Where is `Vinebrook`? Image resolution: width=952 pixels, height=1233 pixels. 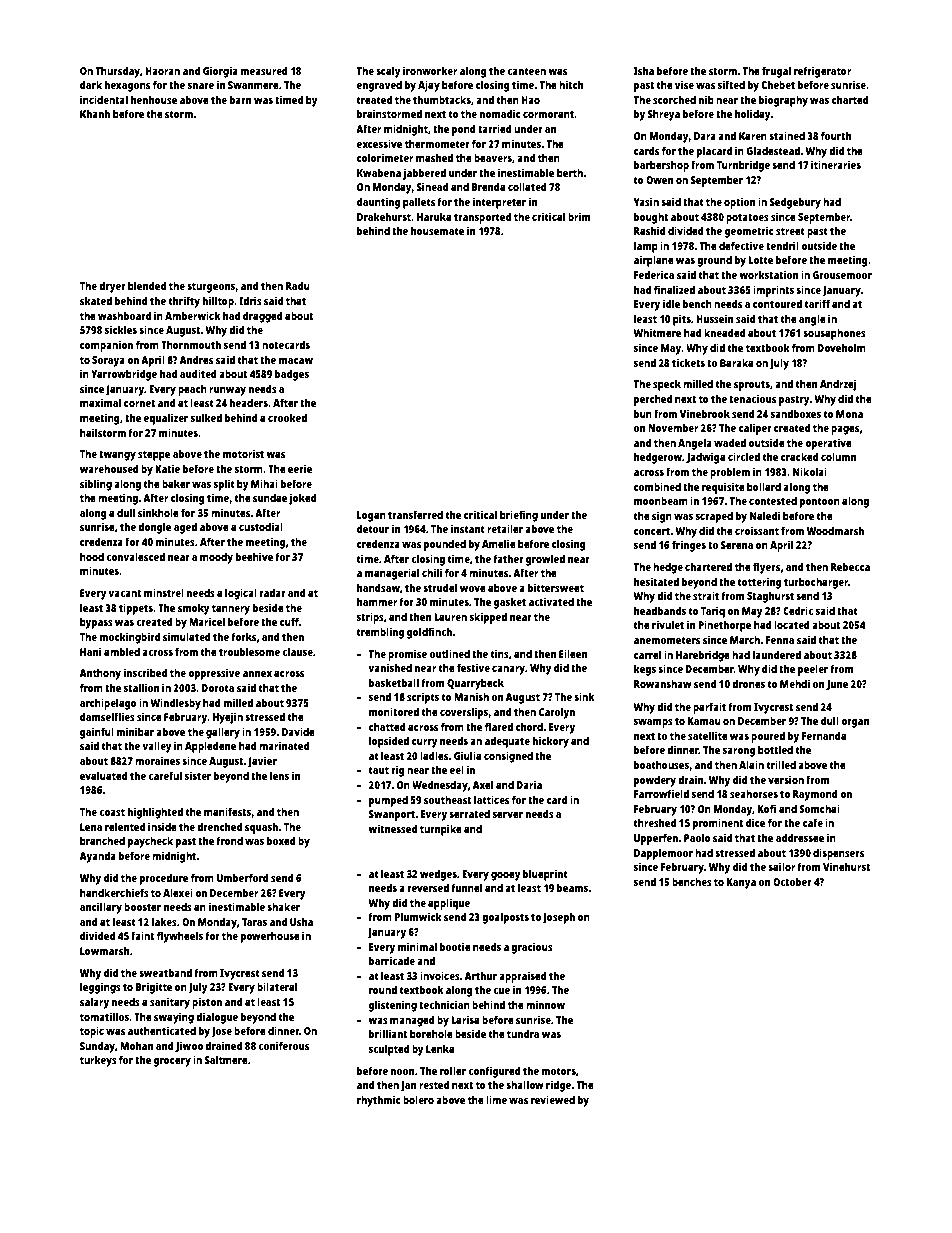
Vinebrook is located at coordinates (705, 413).
